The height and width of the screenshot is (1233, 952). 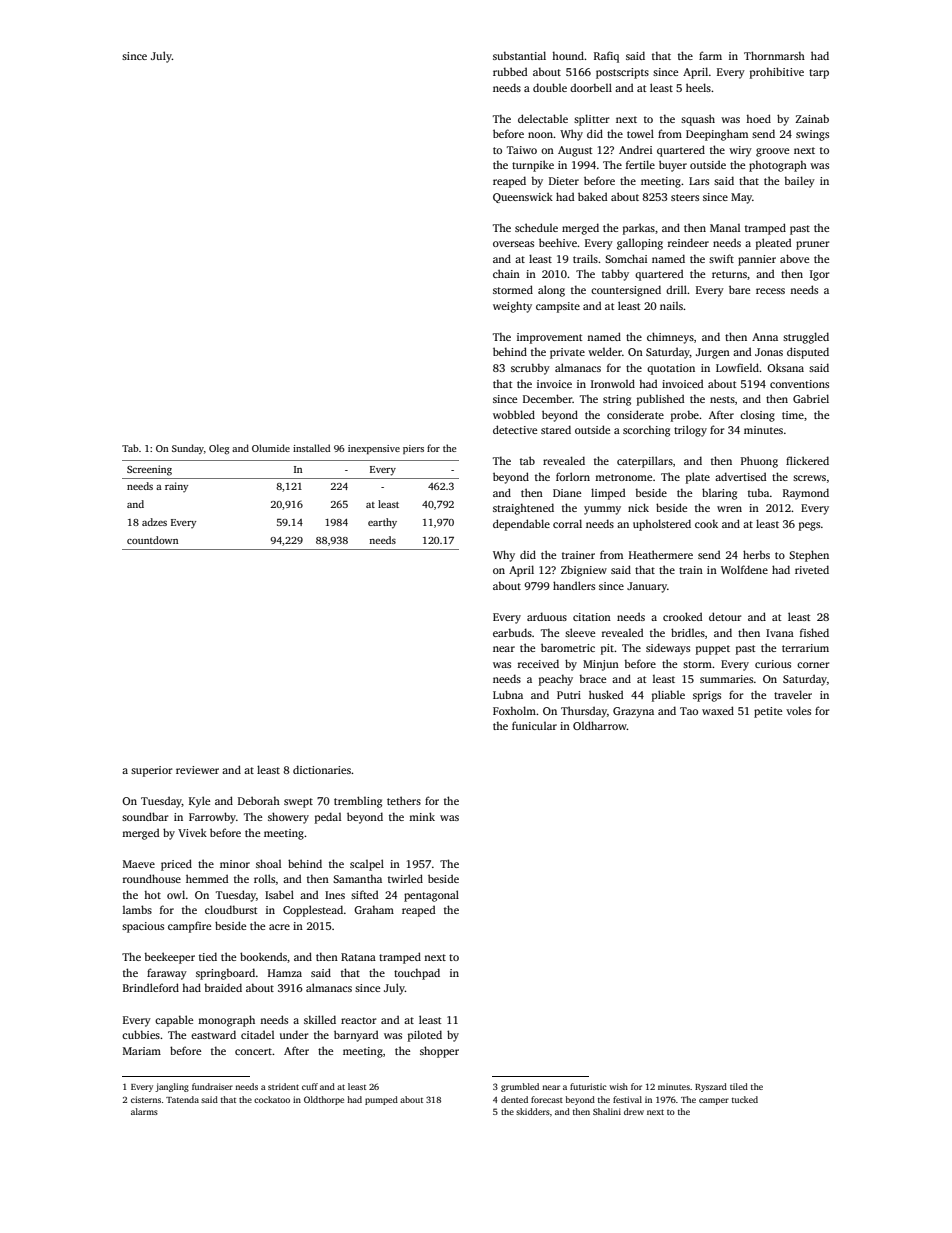 What do you see at coordinates (197, 770) in the screenshot?
I see `reviewer` at bounding box center [197, 770].
